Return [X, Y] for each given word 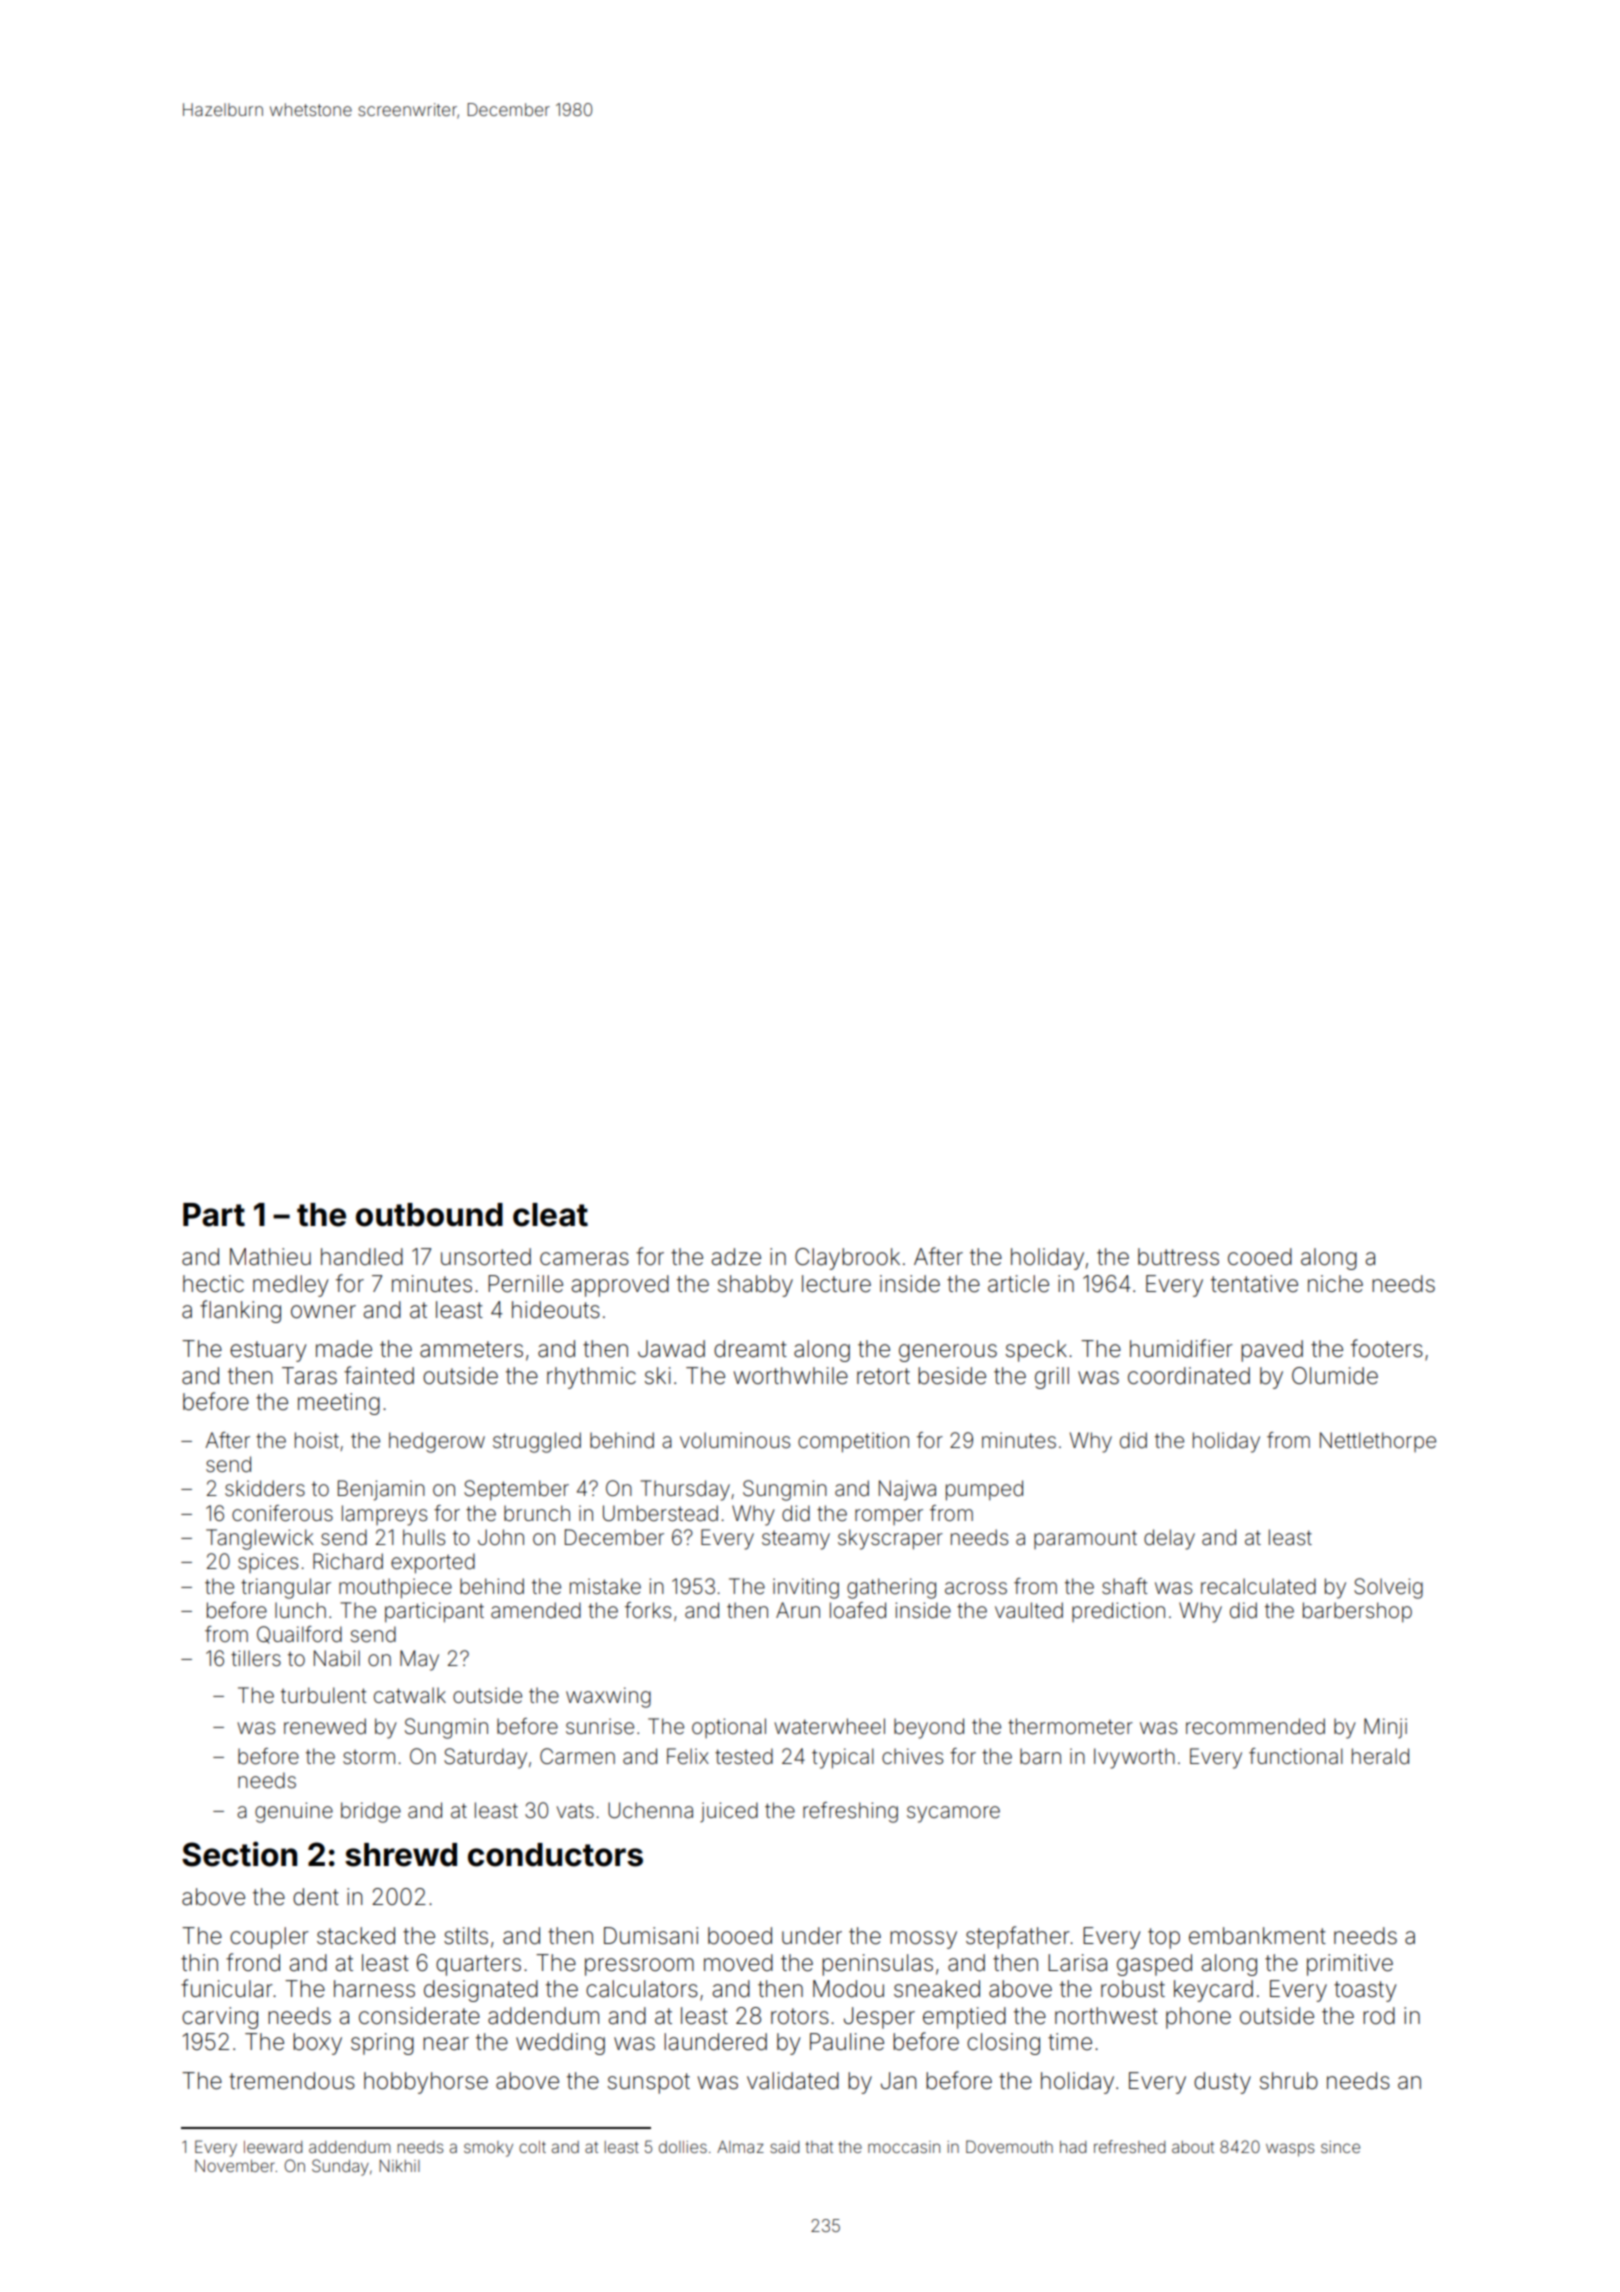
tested [744, 1756]
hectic [213, 1284]
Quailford [299, 1635]
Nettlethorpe [1378, 1442]
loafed [858, 1610]
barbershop [1357, 1612]
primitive [1350, 1965]
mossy [923, 1940]
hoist [317, 1440]
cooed [1260, 1257]
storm [369, 1757]
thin [199, 1962]
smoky [488, 2149]
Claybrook [847, 1259]
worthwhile [791, 1376]
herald [1380, 1756]
